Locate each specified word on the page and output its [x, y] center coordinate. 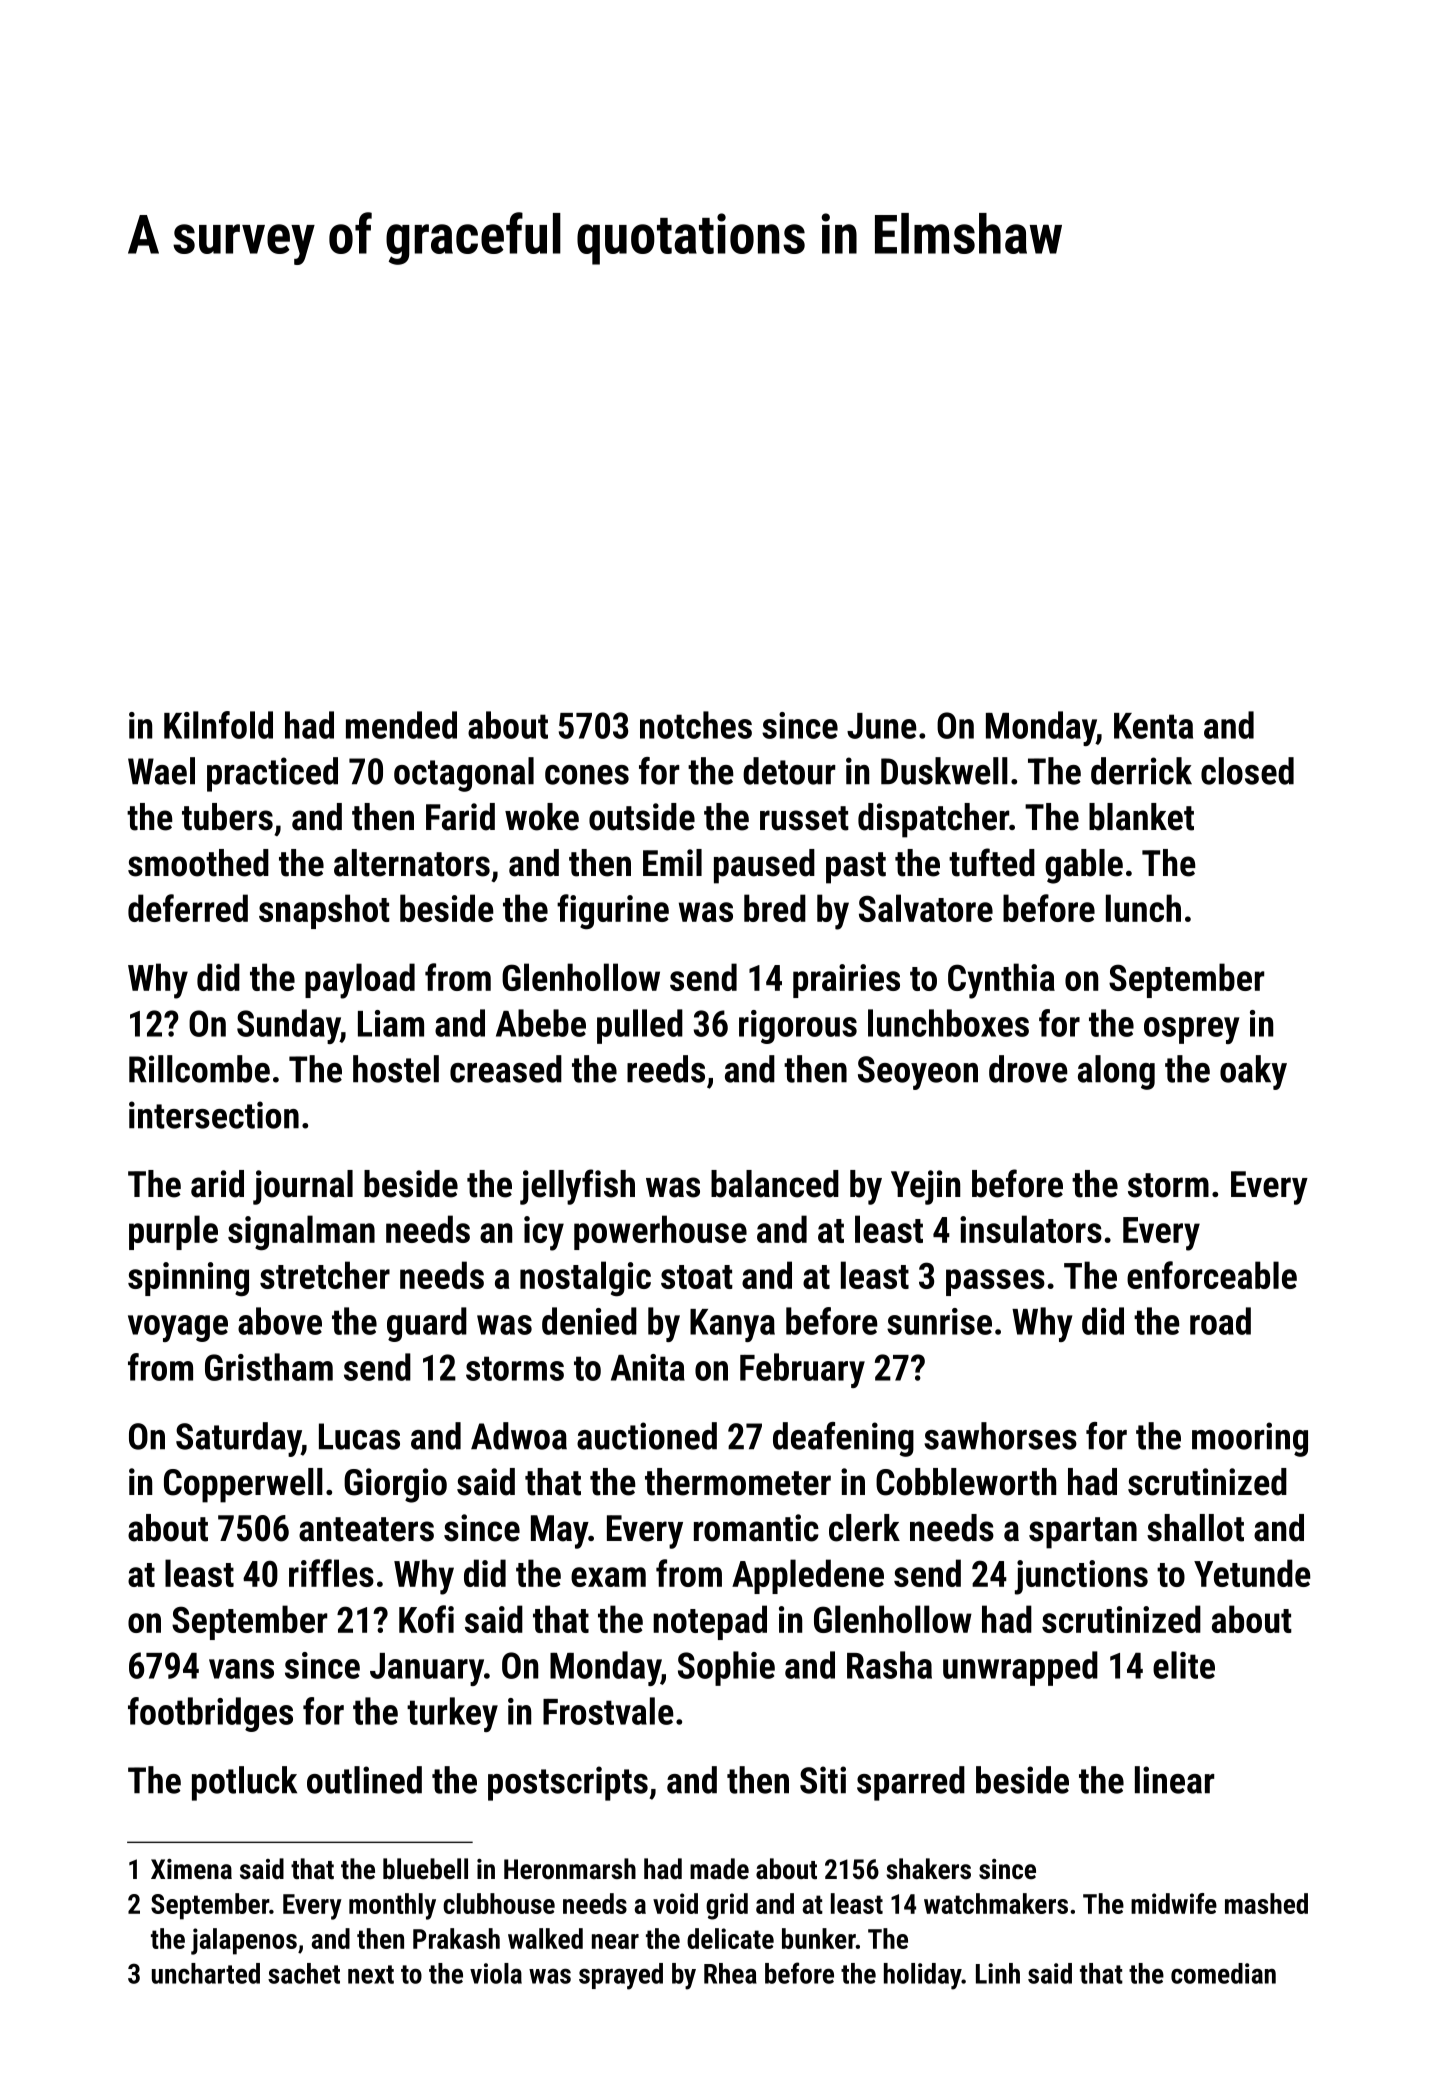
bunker [819, 1938]
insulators [1031, 1229]
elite [1184, 1665]
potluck [244, 1783]
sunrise [939, 1321]
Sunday [288, 1026]
